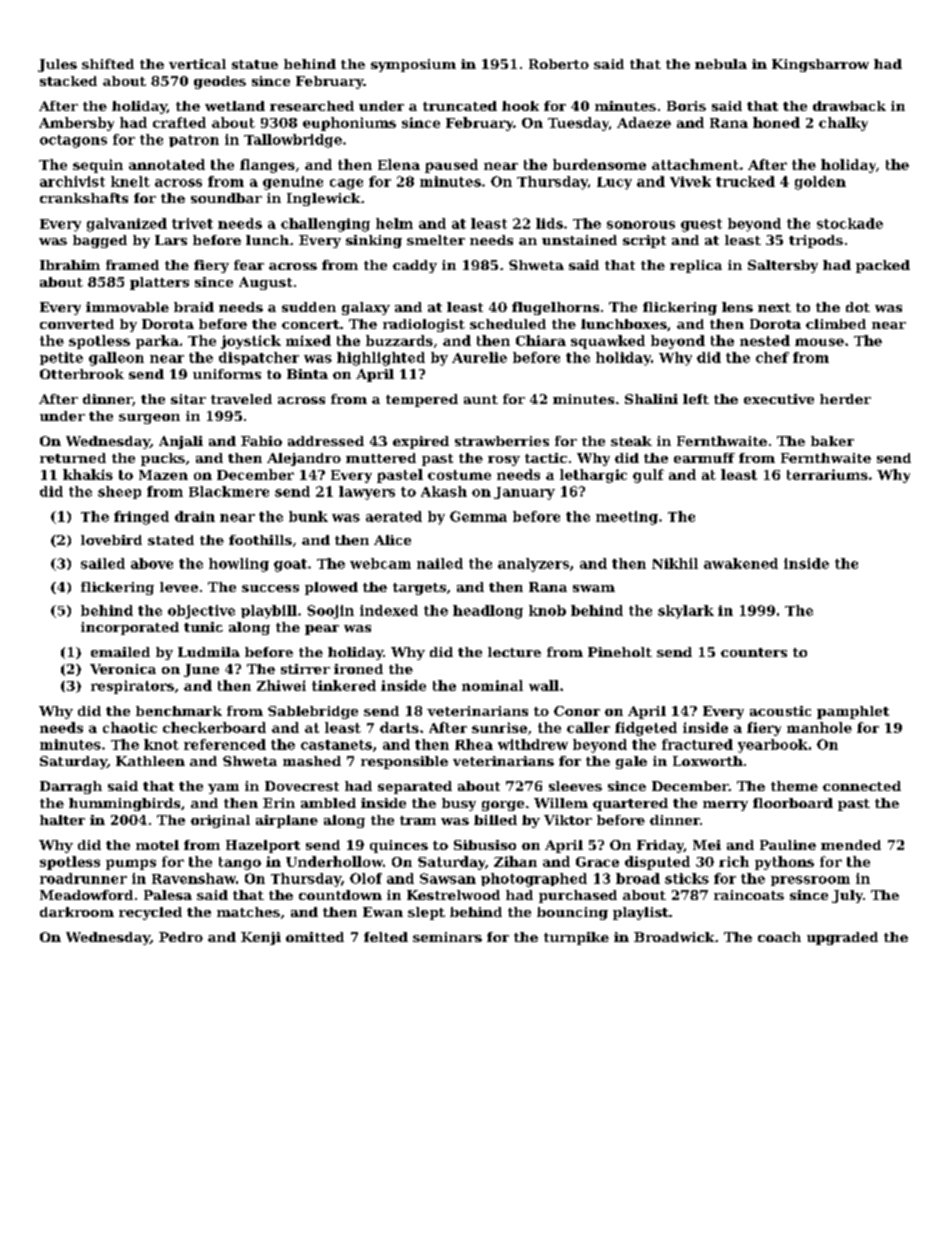  What do you see at coordinates (520, 106) in the page?
I see `hook` at bounding box center [520, 106].
